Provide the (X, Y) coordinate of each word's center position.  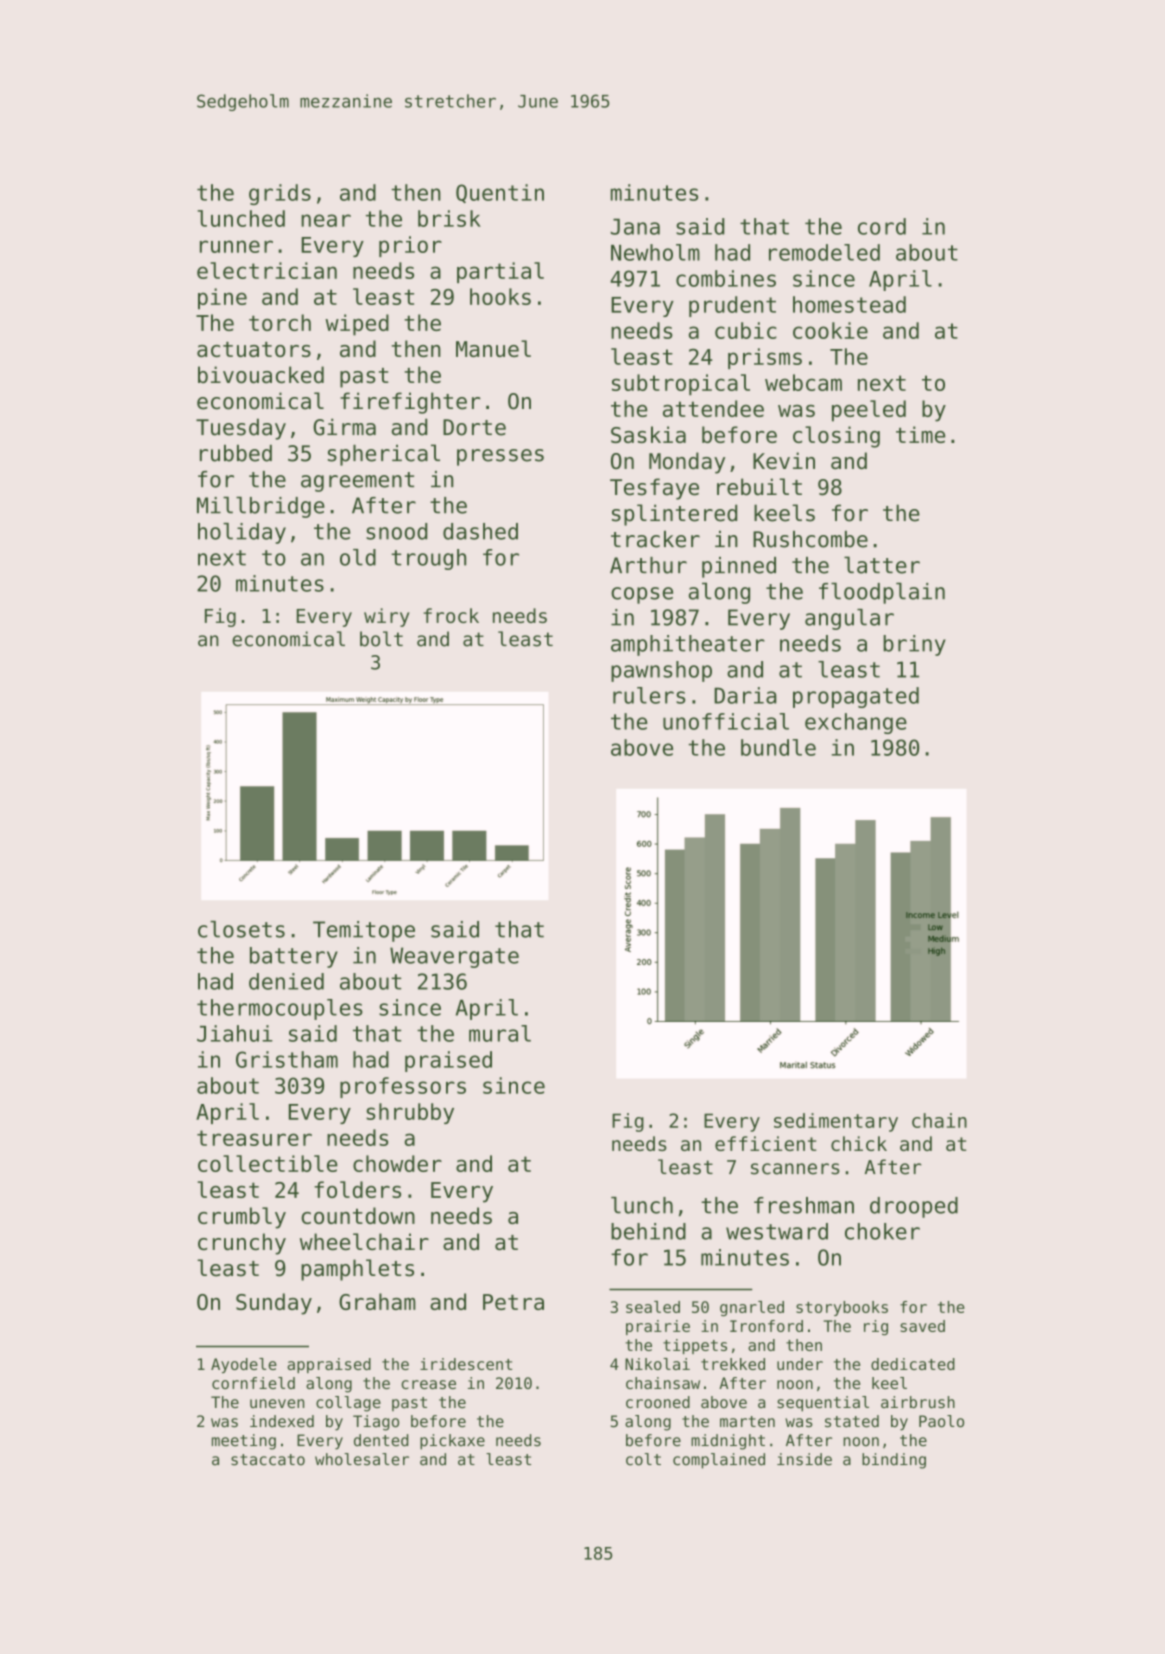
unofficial (726, 721)
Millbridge (261, 507)
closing (836, 437)
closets (241, 929)
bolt (381, 639)
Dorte (474, 427)
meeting (244, 1442)
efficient (765, 1143)
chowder (397, 1163)
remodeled (824, 252)
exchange (856, 723)
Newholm (655, 252)
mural (500, 1033)
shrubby (410, 1113)
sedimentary (836, 1122)
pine (222, 299)
